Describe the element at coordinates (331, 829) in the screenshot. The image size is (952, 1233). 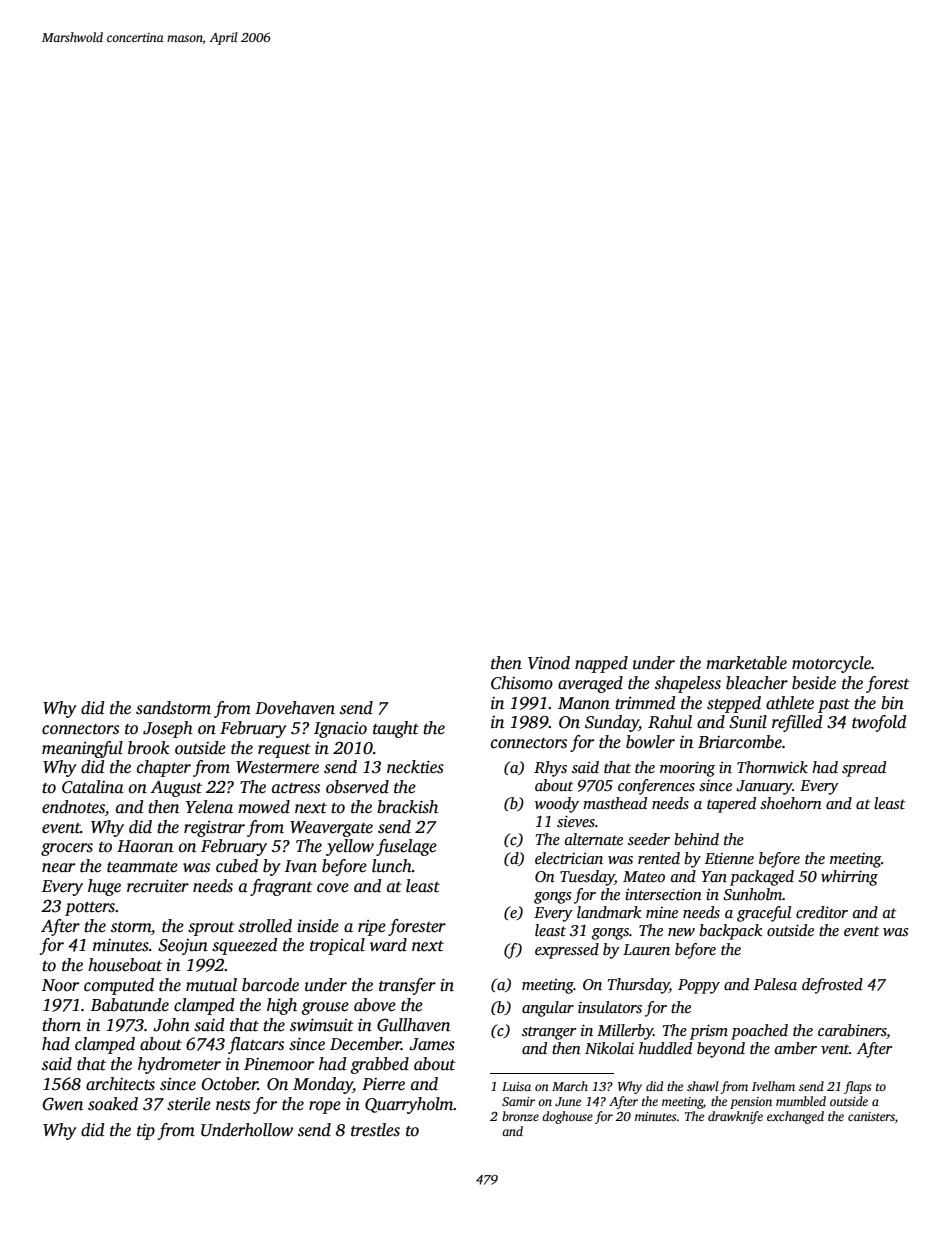
I see `Weavergate` at that location.
